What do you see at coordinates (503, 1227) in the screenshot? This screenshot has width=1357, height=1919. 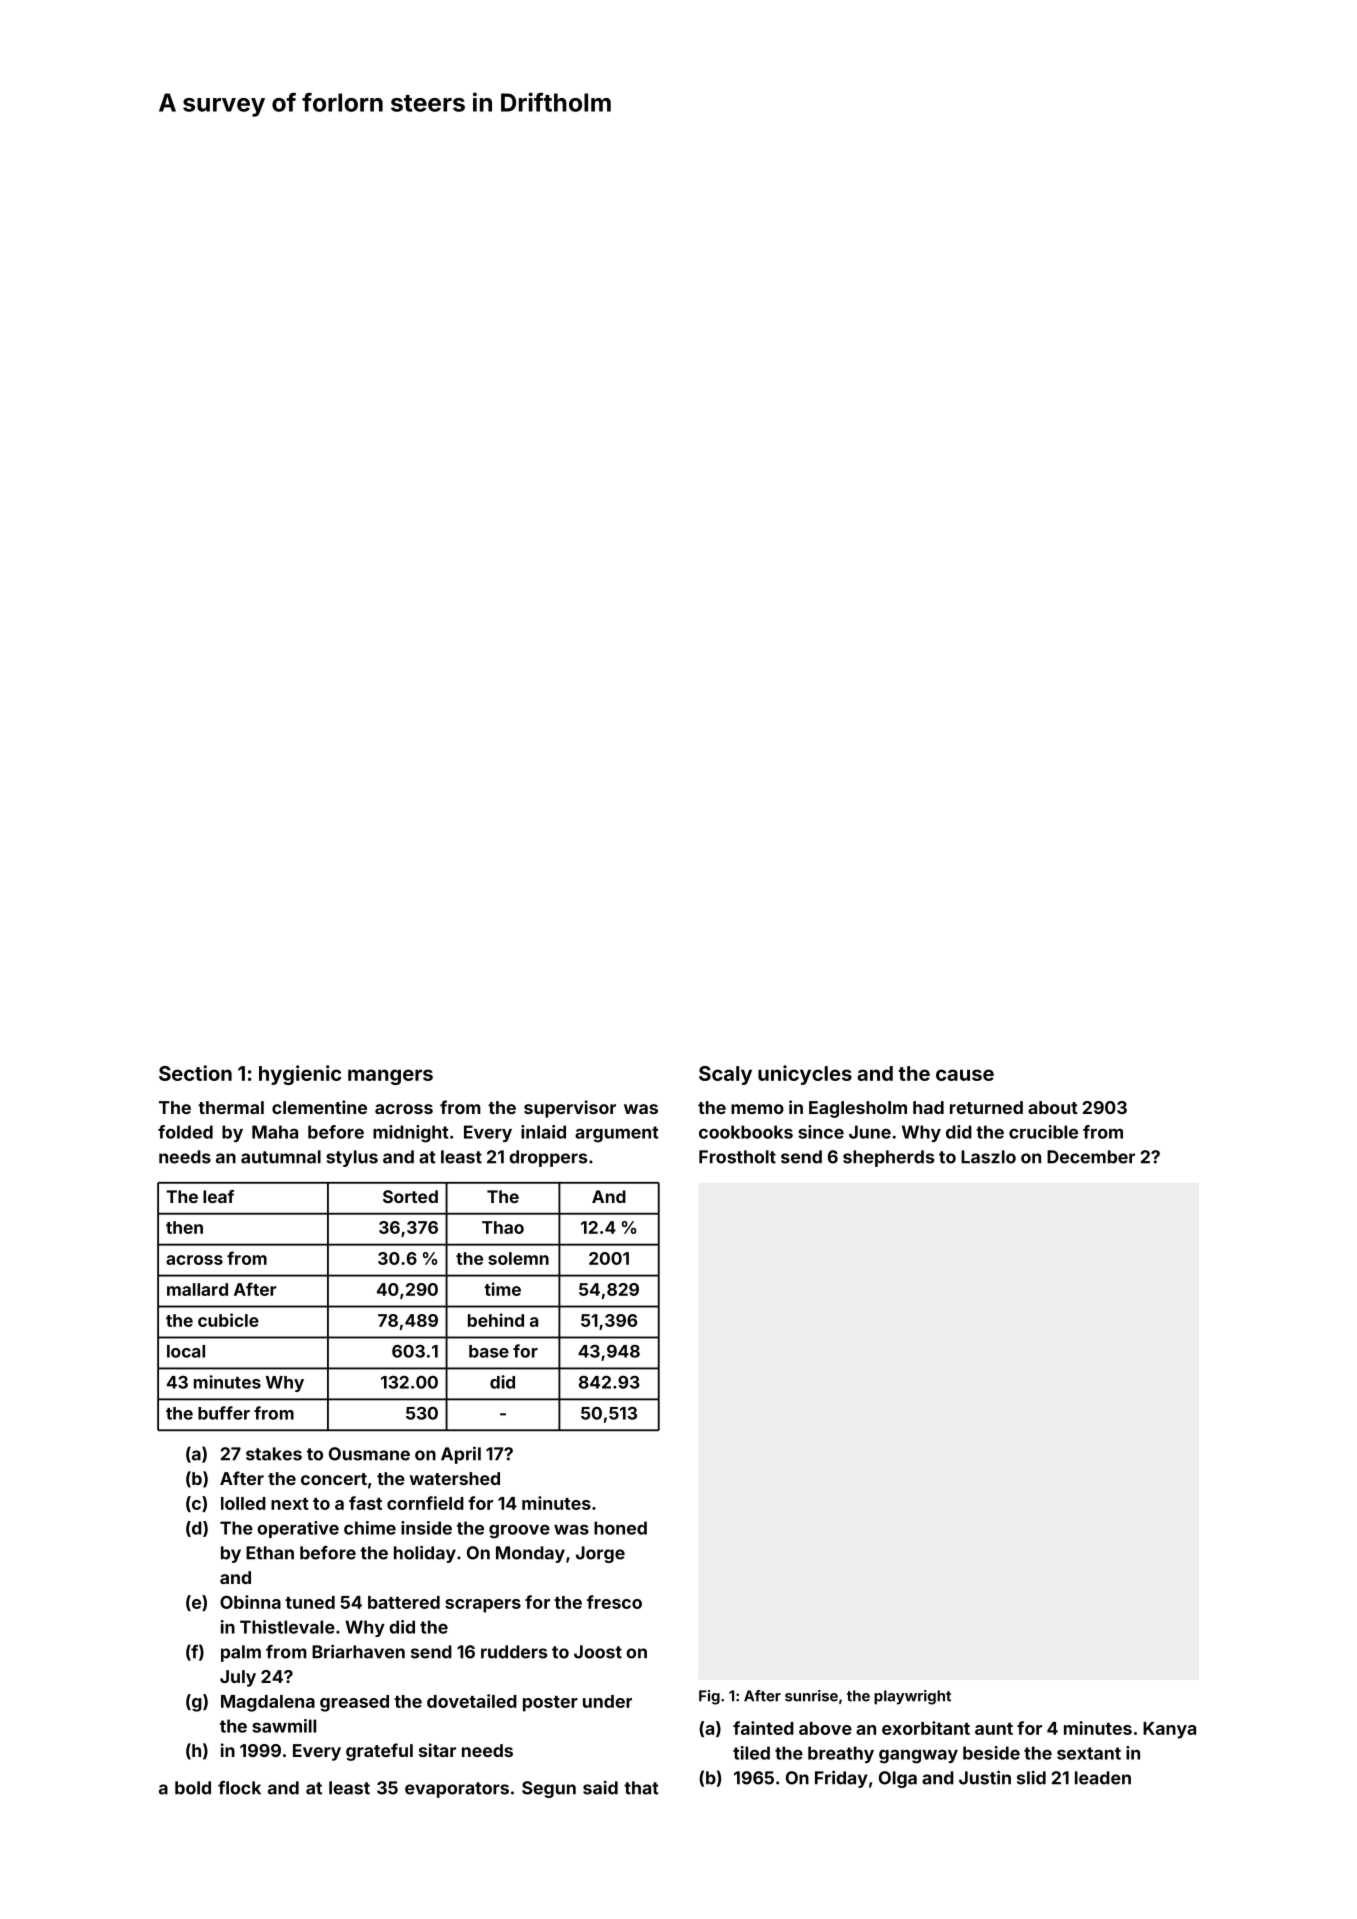 I see `Thao` at bounding box center [503, 1227].
